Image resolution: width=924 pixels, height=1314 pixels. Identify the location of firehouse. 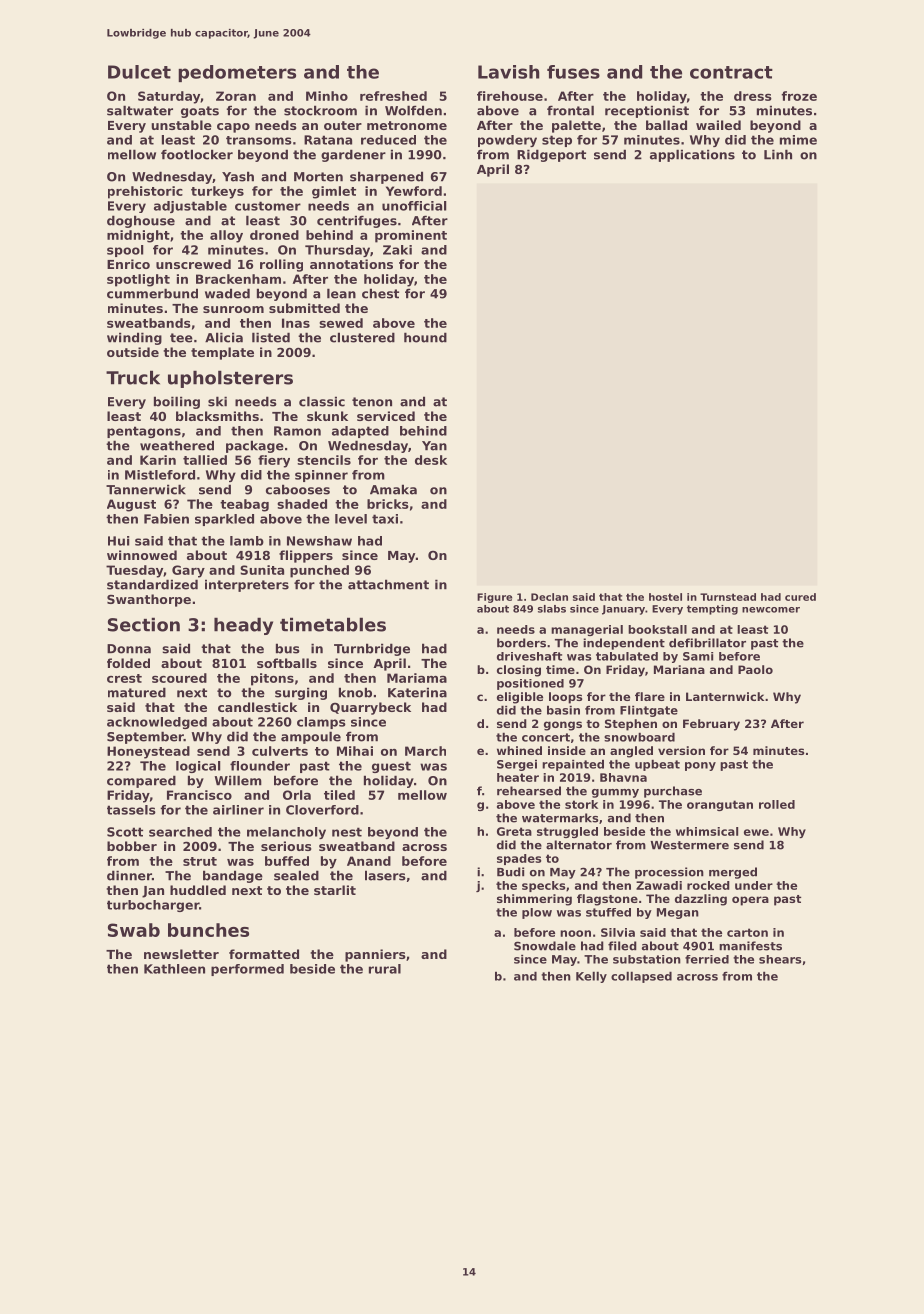
(510, 96).
